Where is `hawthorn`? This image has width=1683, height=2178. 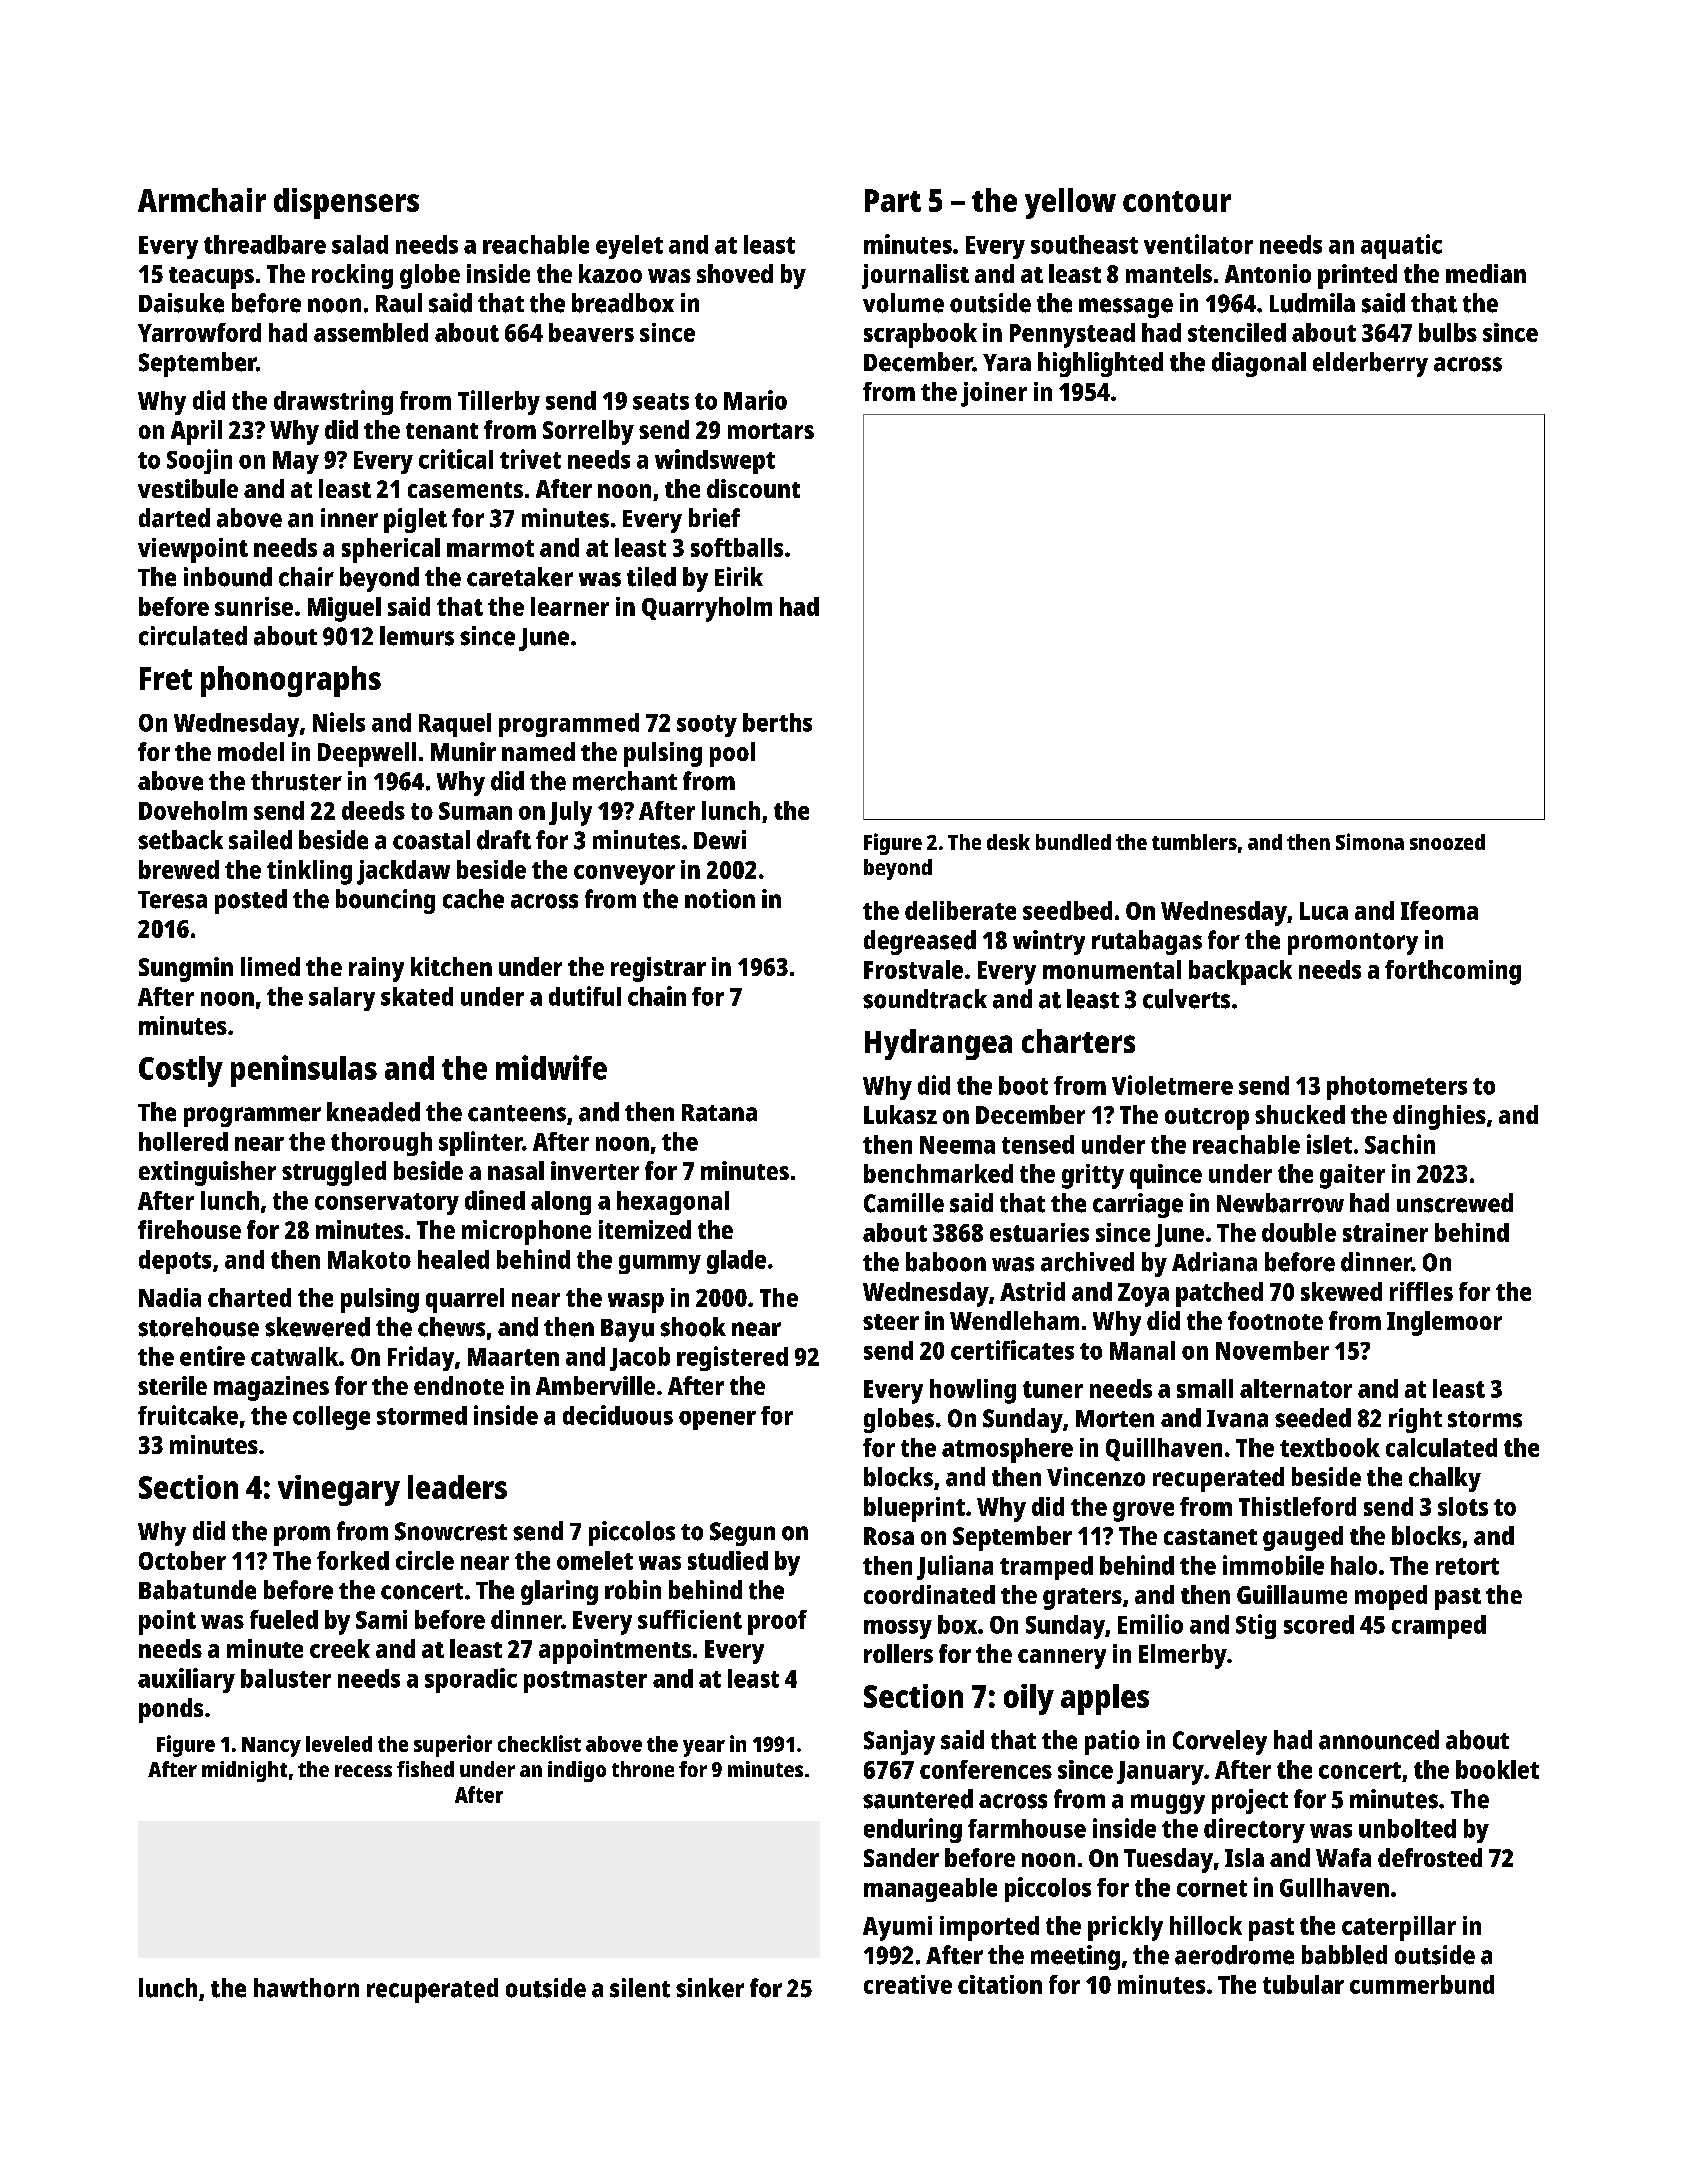 hawthorn is located at coordinates (306, 1988).
